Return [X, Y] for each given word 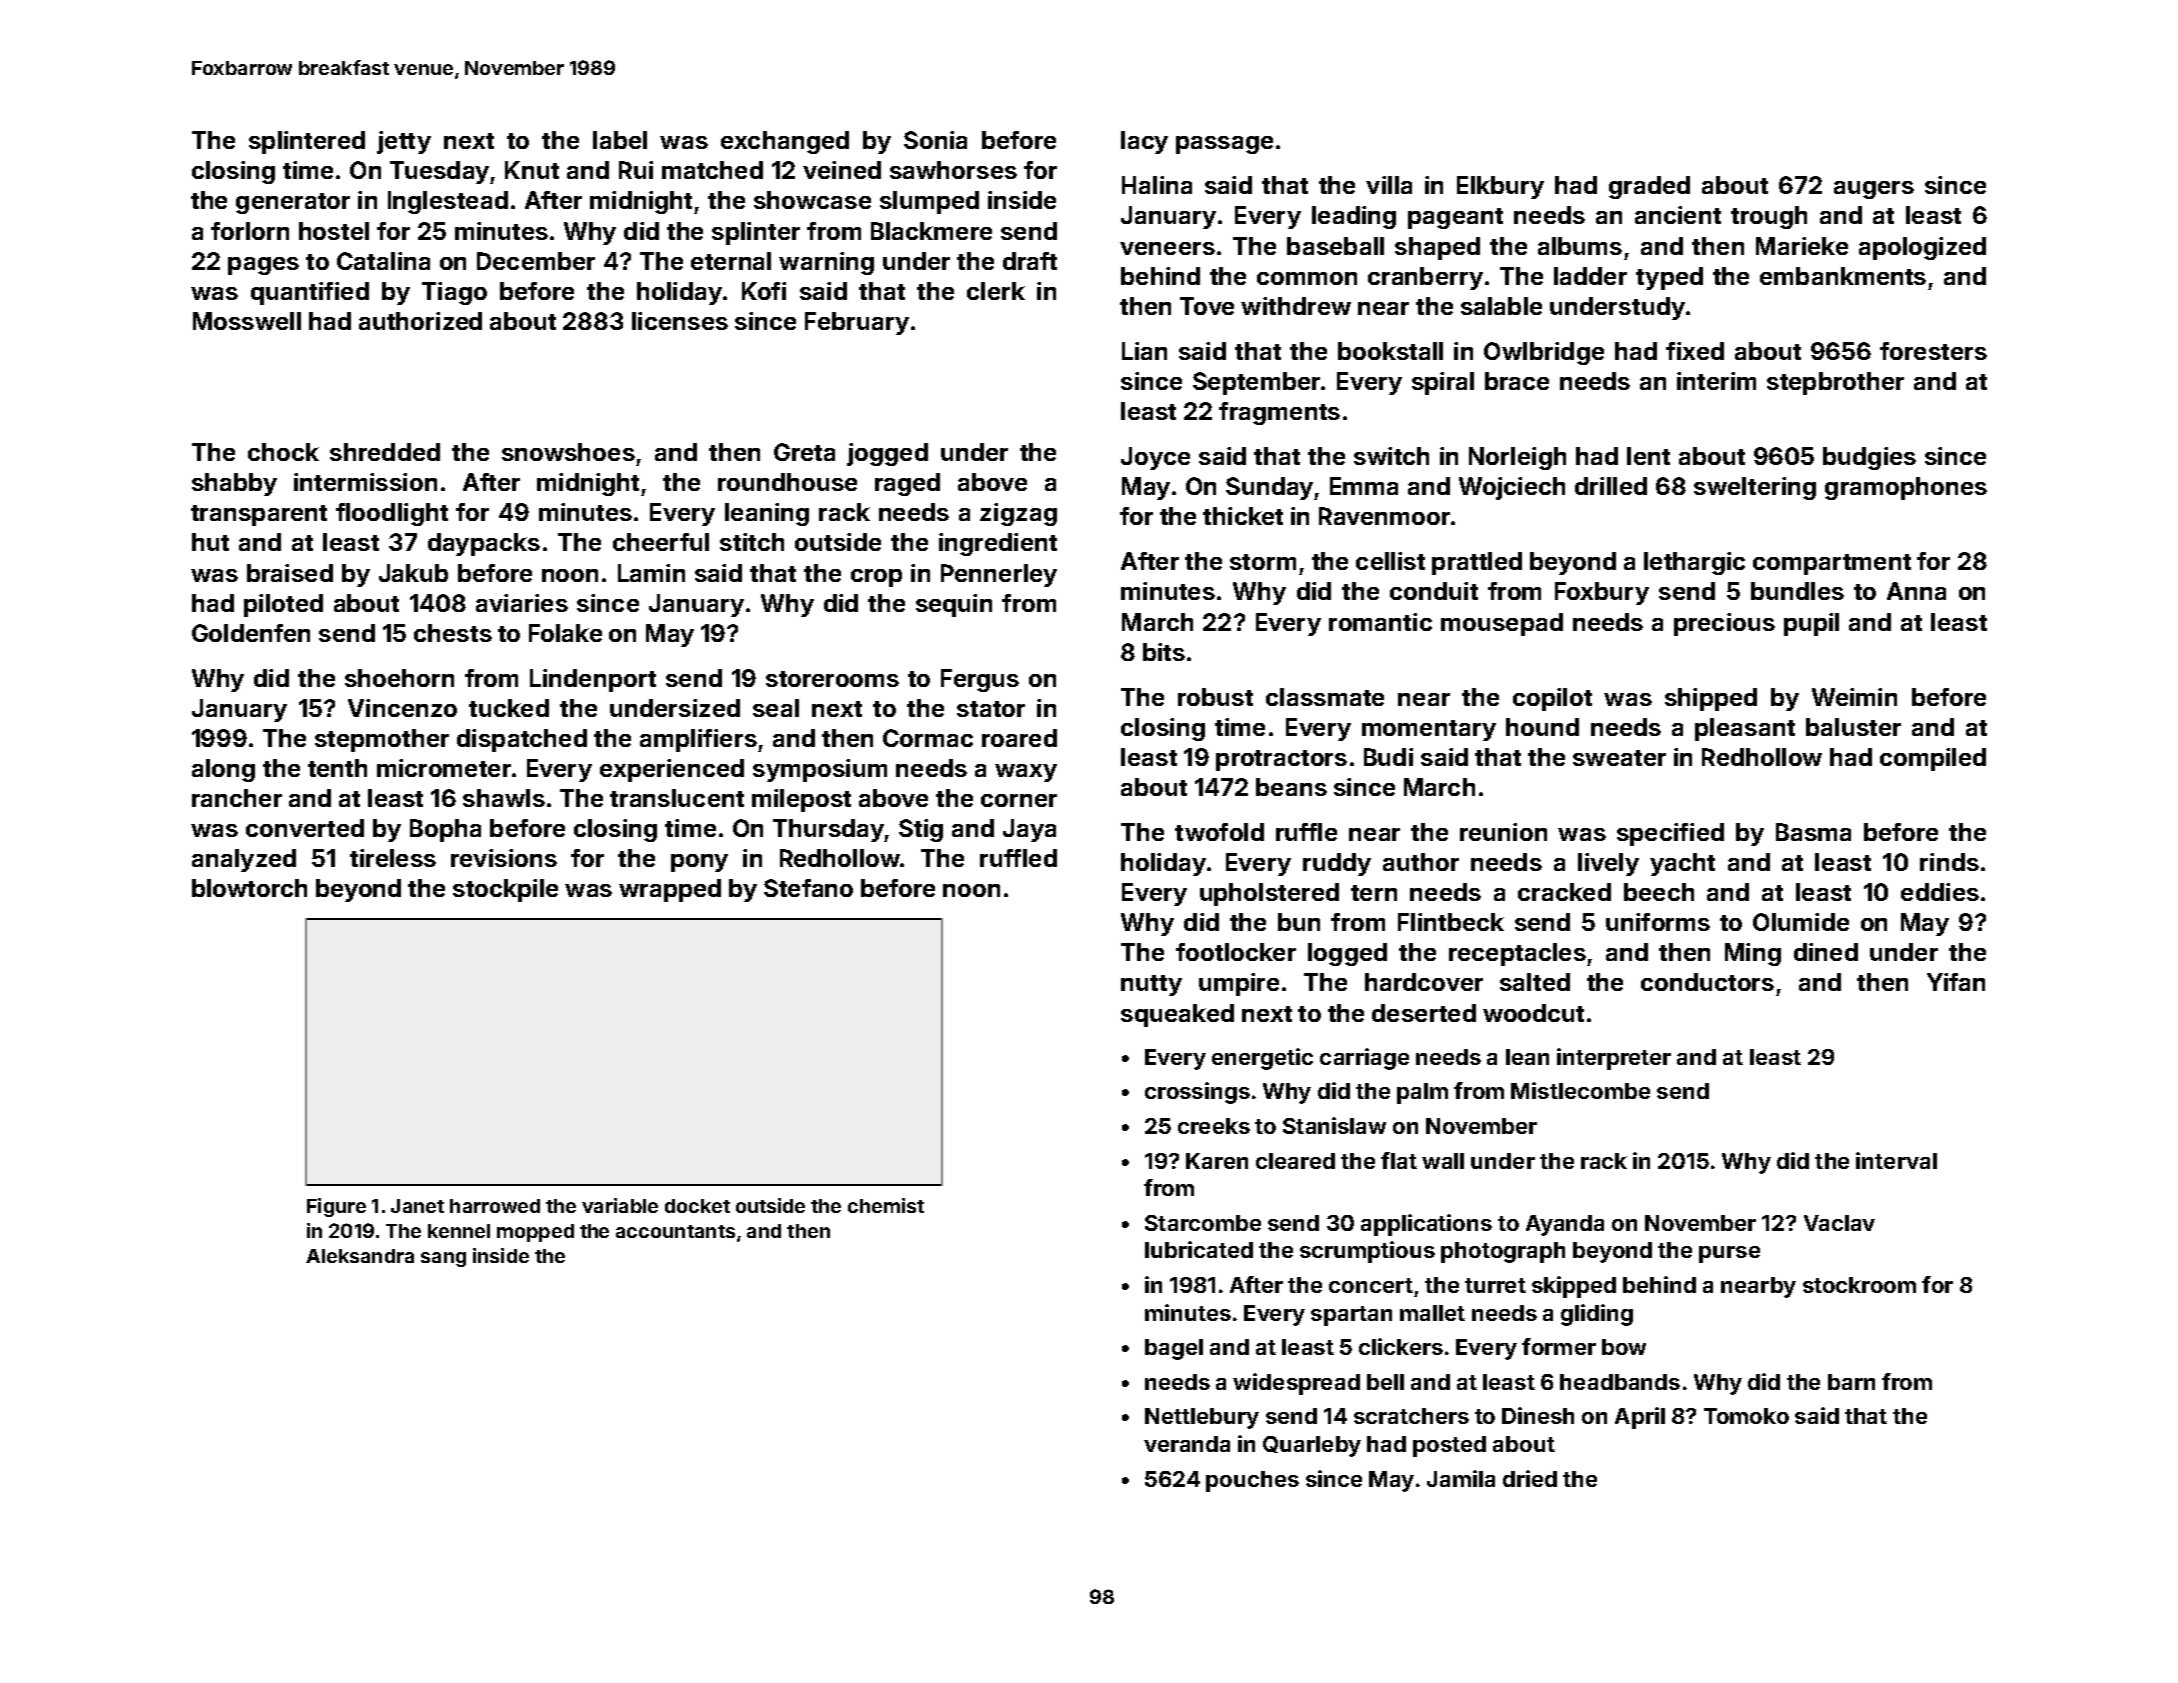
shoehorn [399, 678]
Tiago [454, 293]
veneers [1167, 248]
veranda [1187, 1444]
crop [876, 578]
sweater [1619, 758]
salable [1501, 306]
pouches [1252, 1481]
